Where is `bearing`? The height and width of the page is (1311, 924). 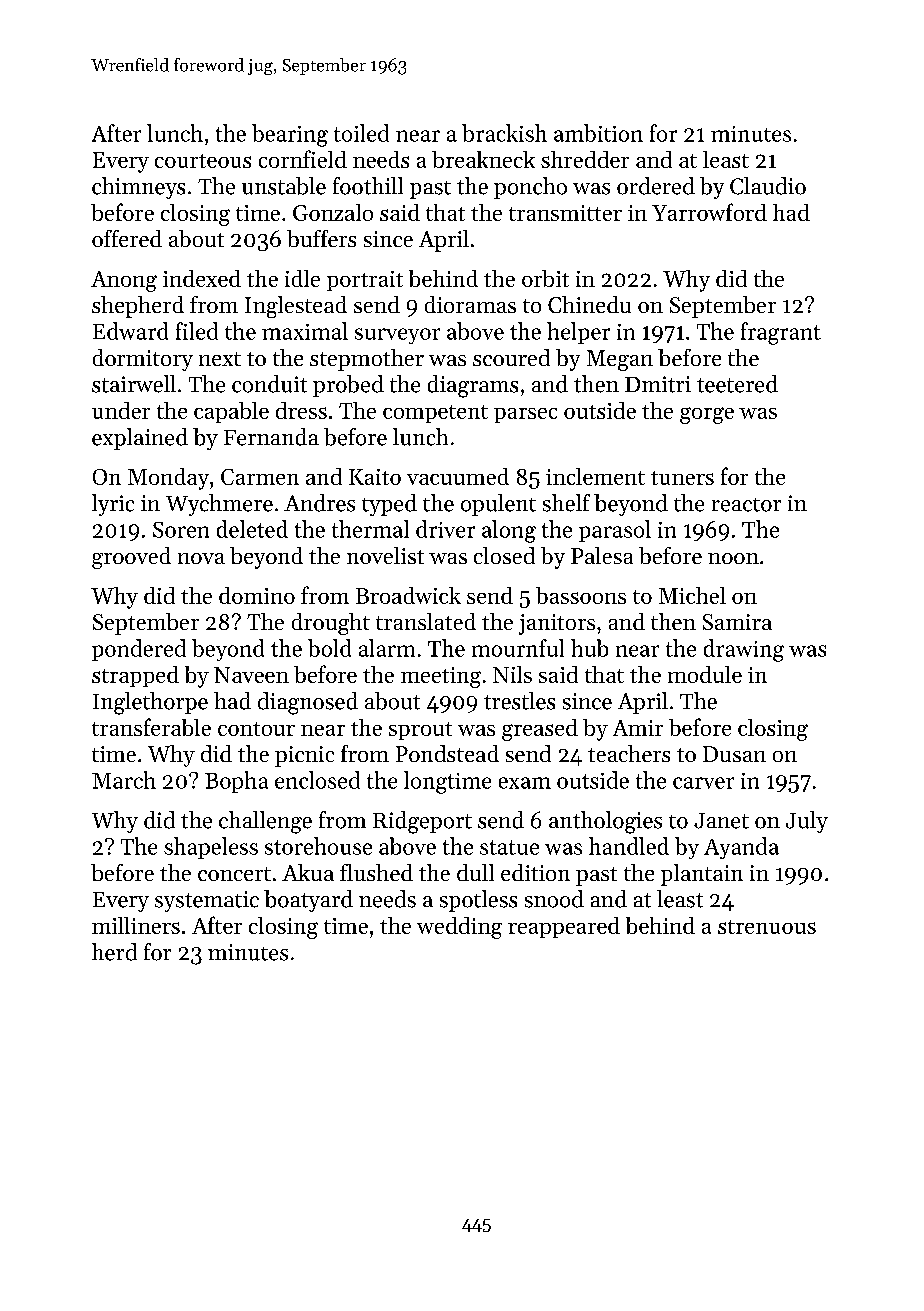
bearing is located at coordinates (290, 135).
